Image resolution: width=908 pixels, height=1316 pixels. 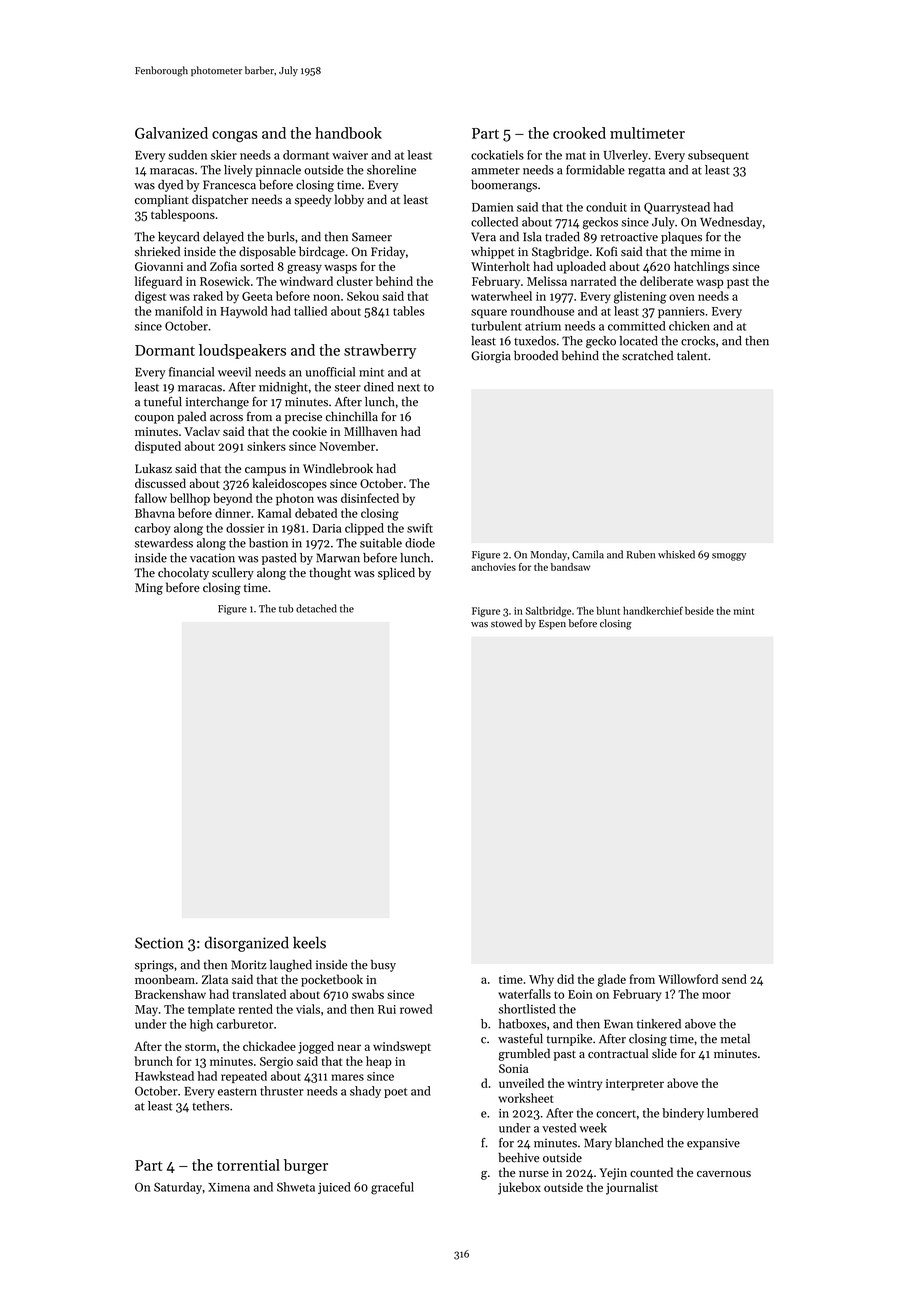 I want to click on Monday, so click(x=549, y=555).
